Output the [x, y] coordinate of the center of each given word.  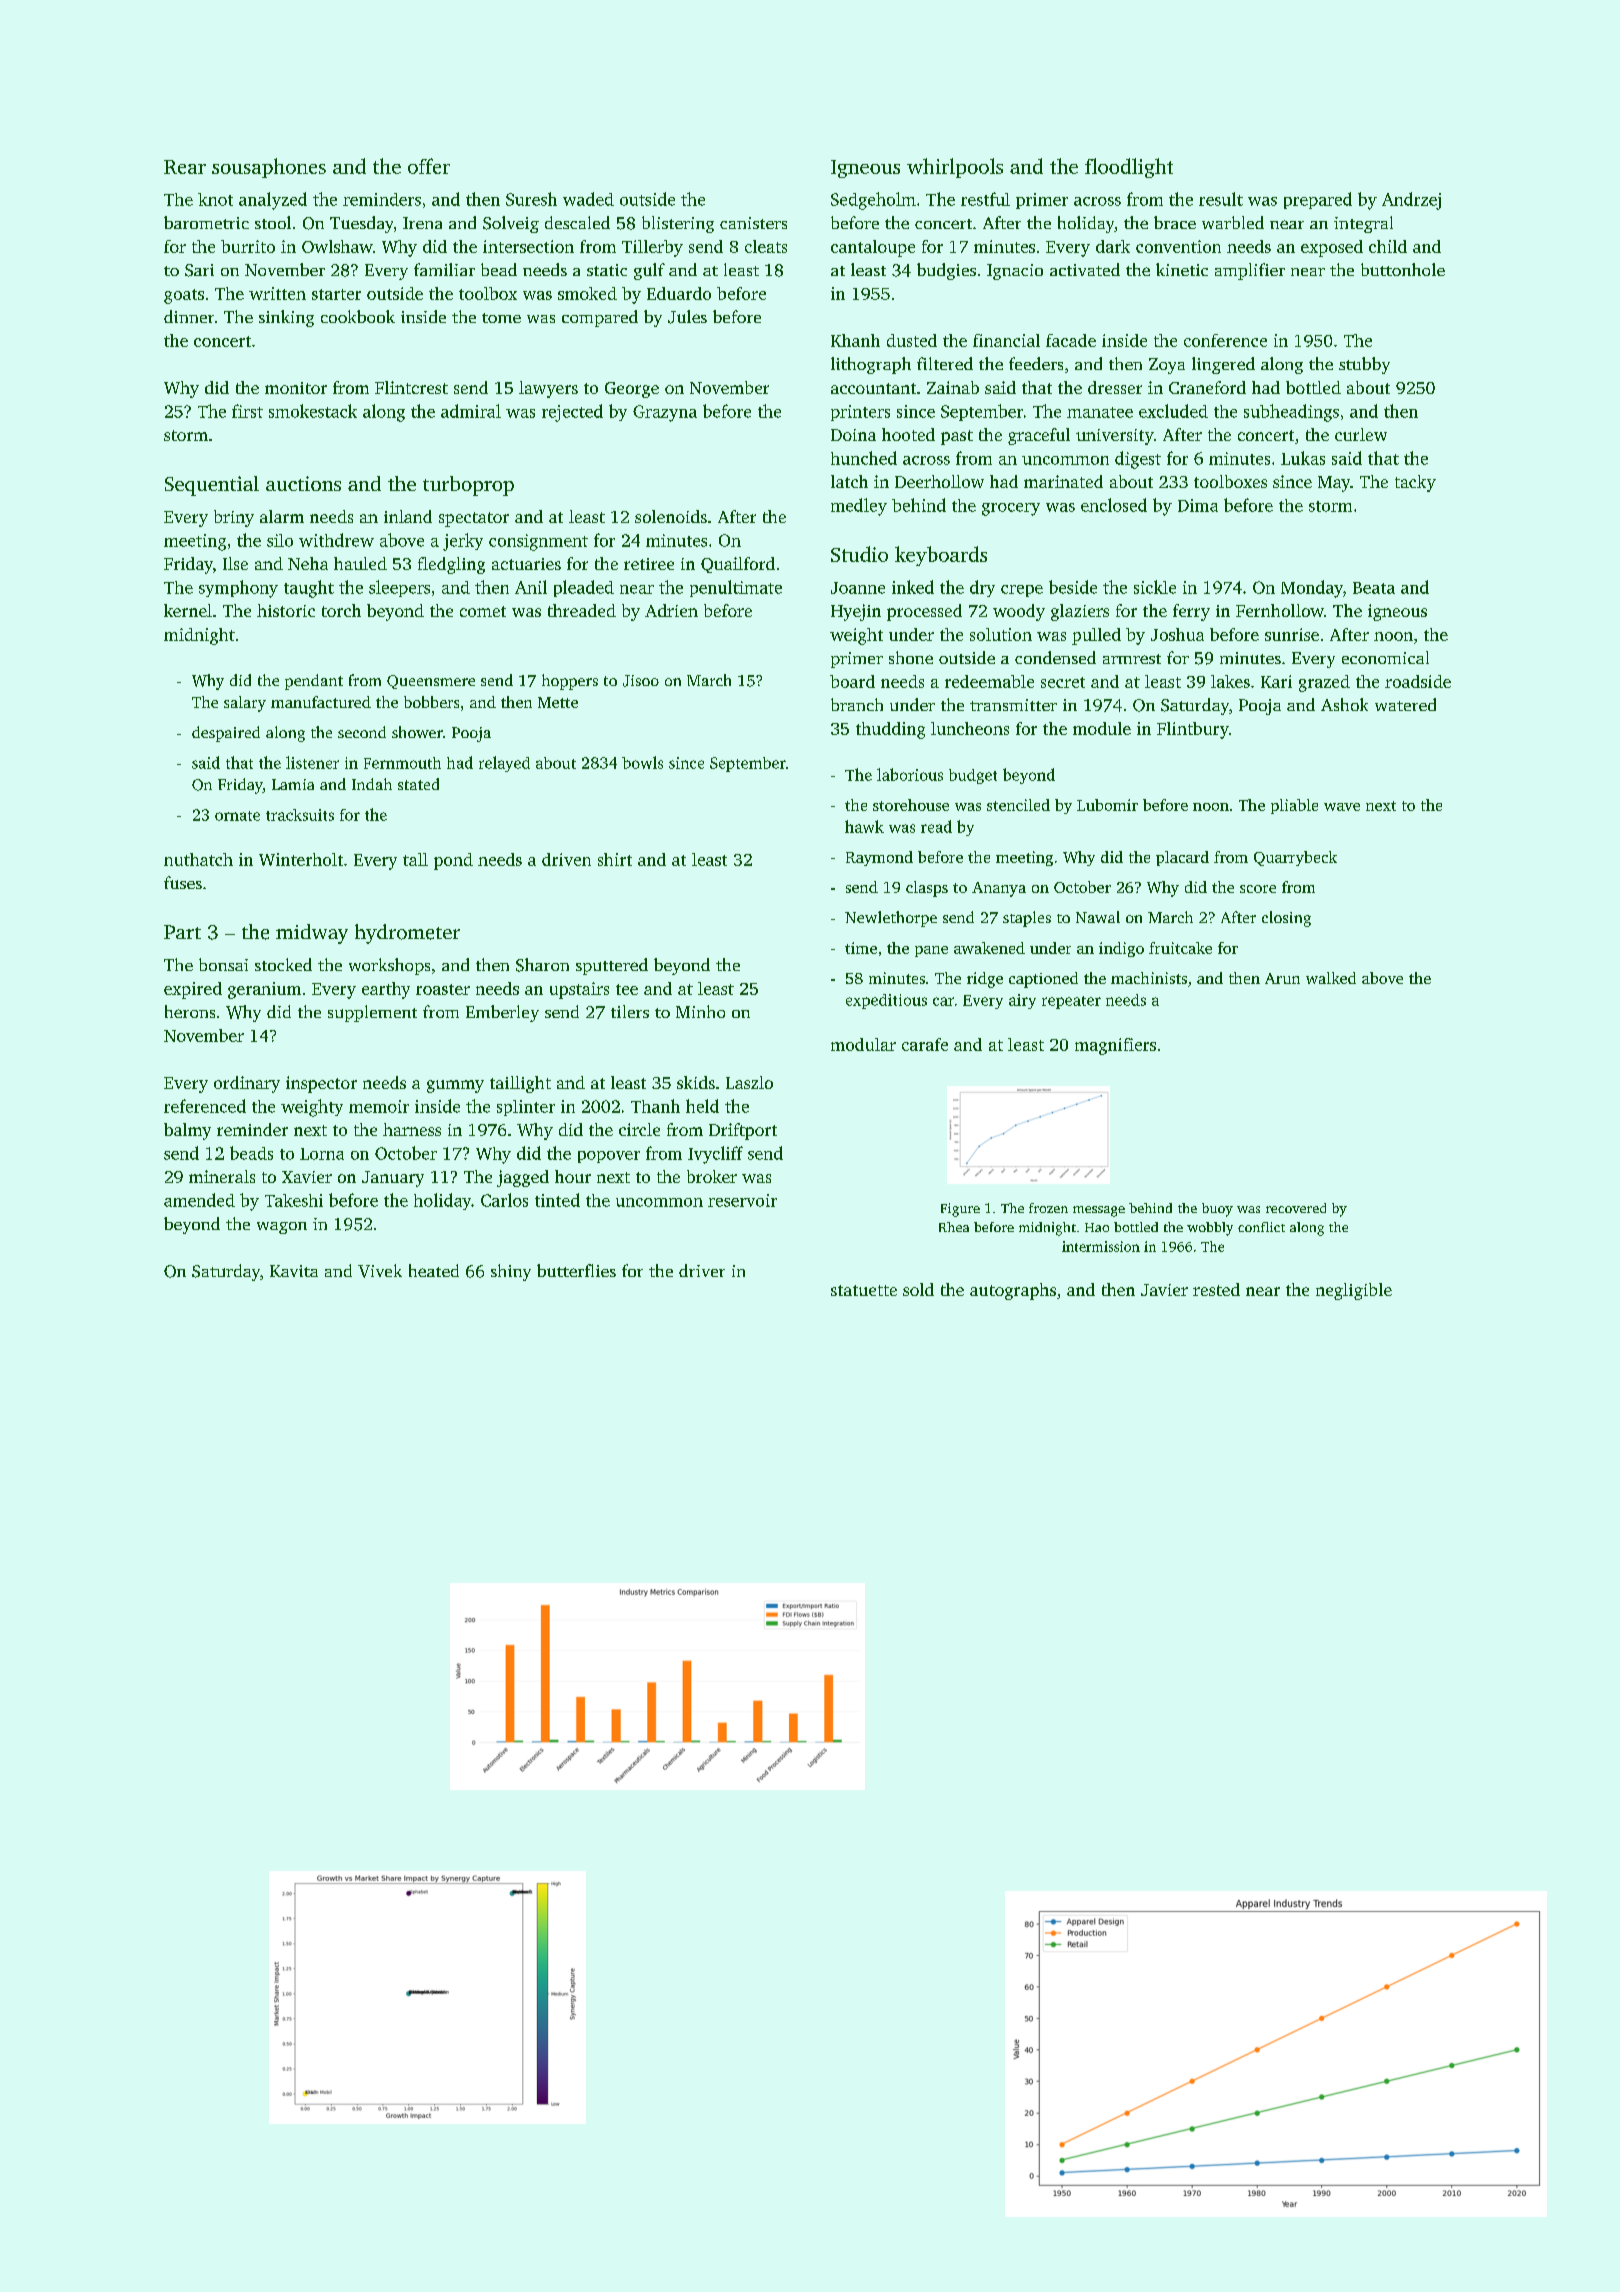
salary [245, 704]
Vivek [380, 1271]
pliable [1294, 806]
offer [429, 166]
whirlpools [955, 168]
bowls [642, 762]
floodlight [1129, 168]
